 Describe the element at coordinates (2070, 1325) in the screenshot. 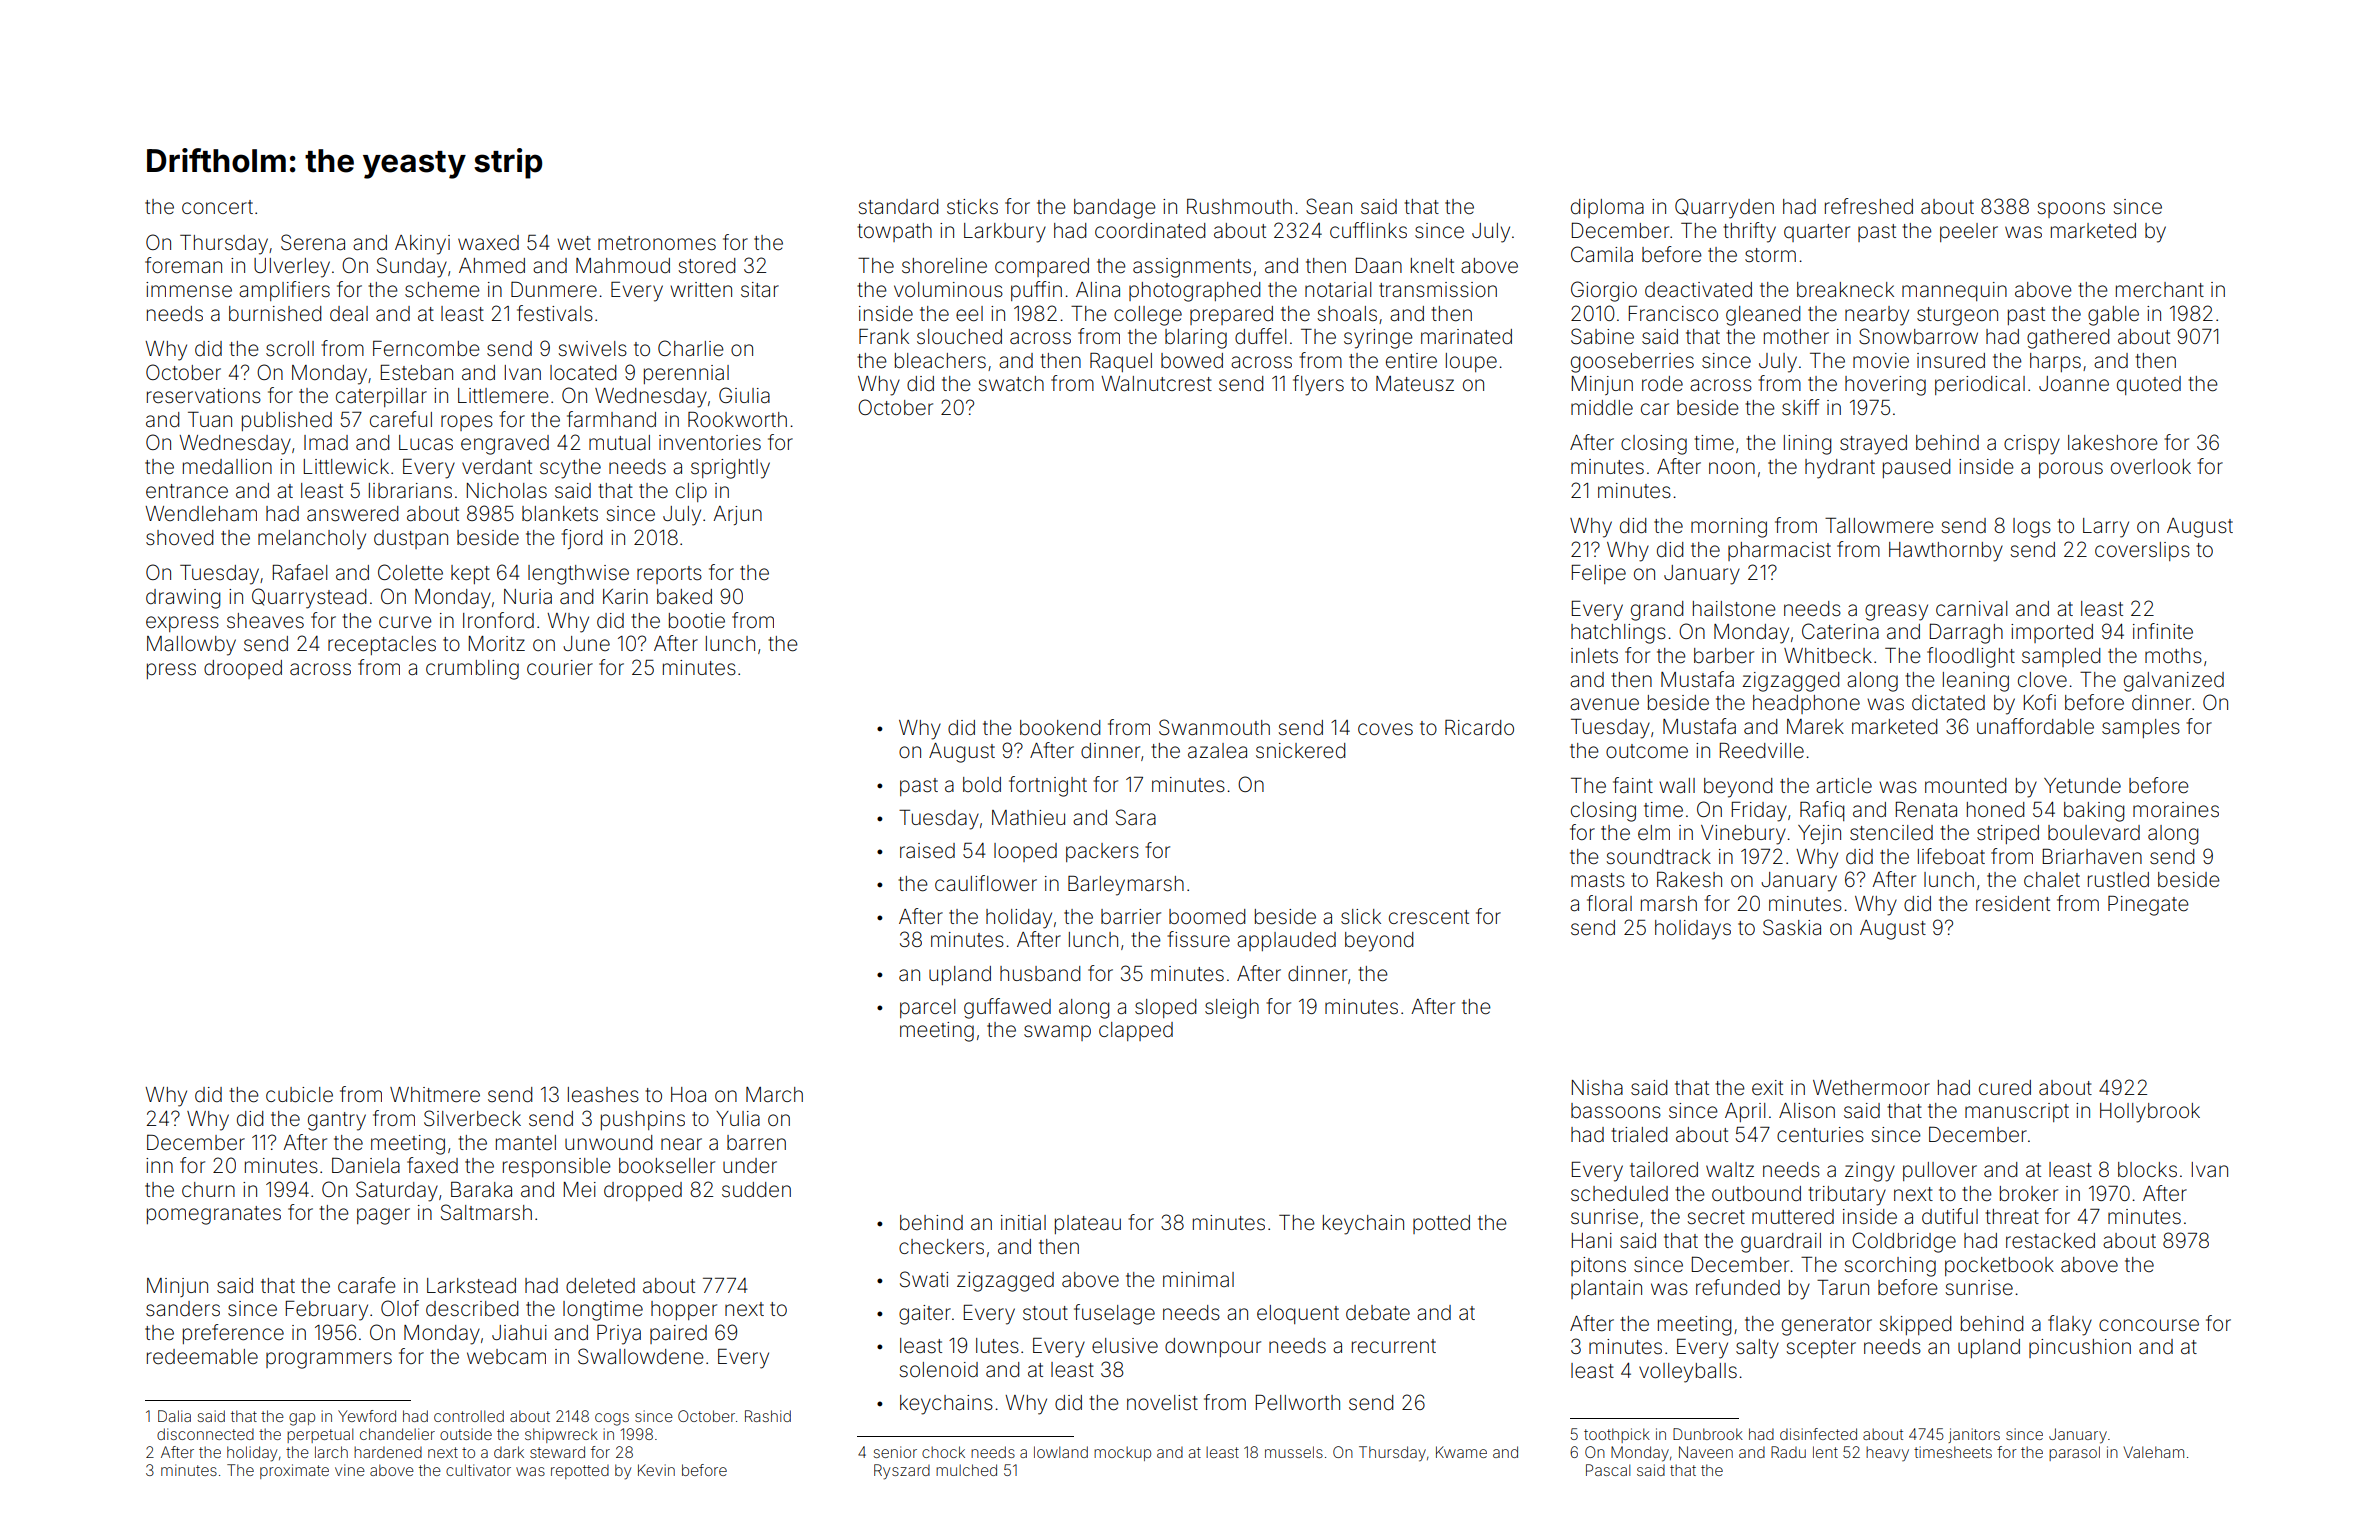

I see `flaky` at that location.
